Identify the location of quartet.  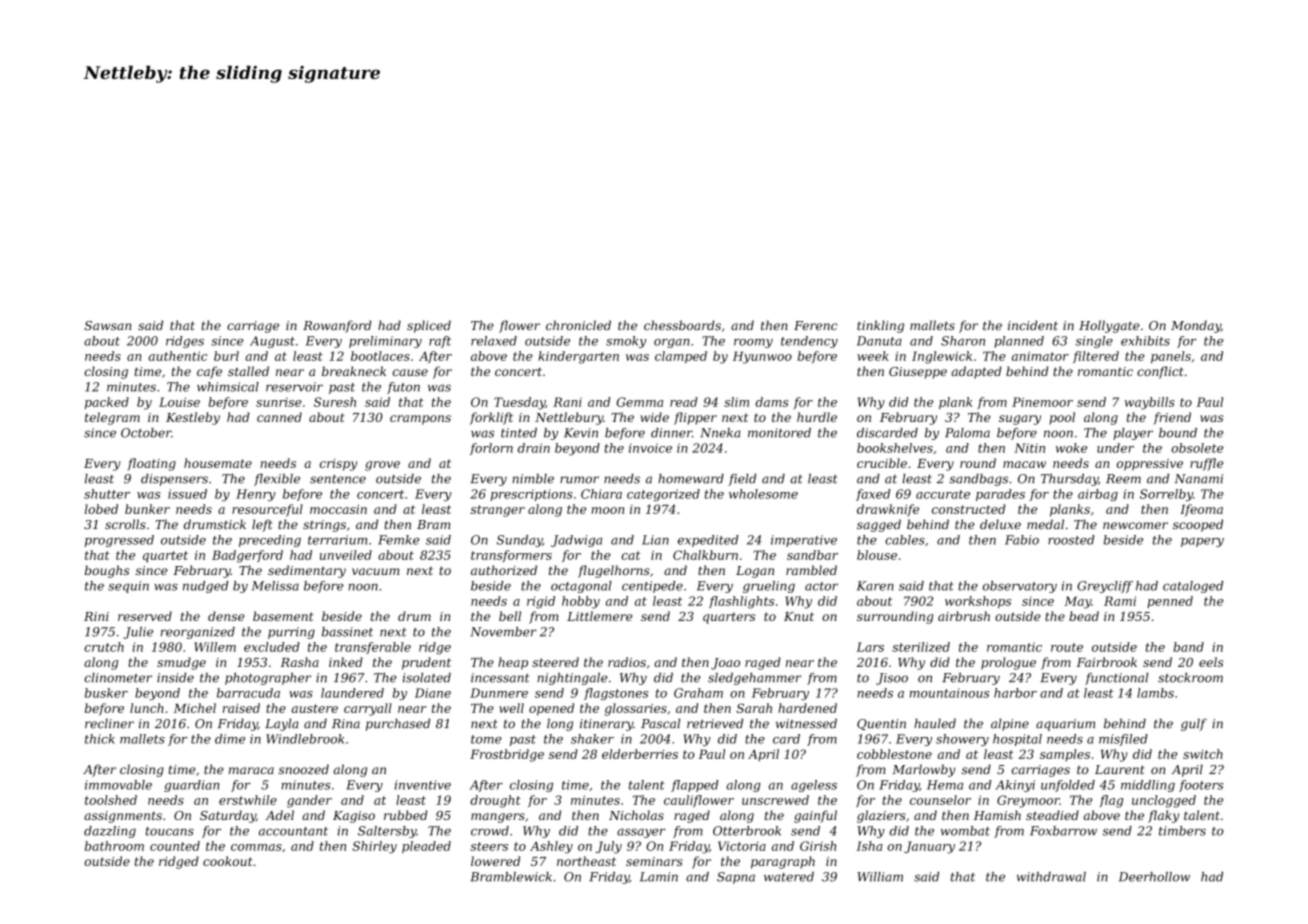
(165, 557).
